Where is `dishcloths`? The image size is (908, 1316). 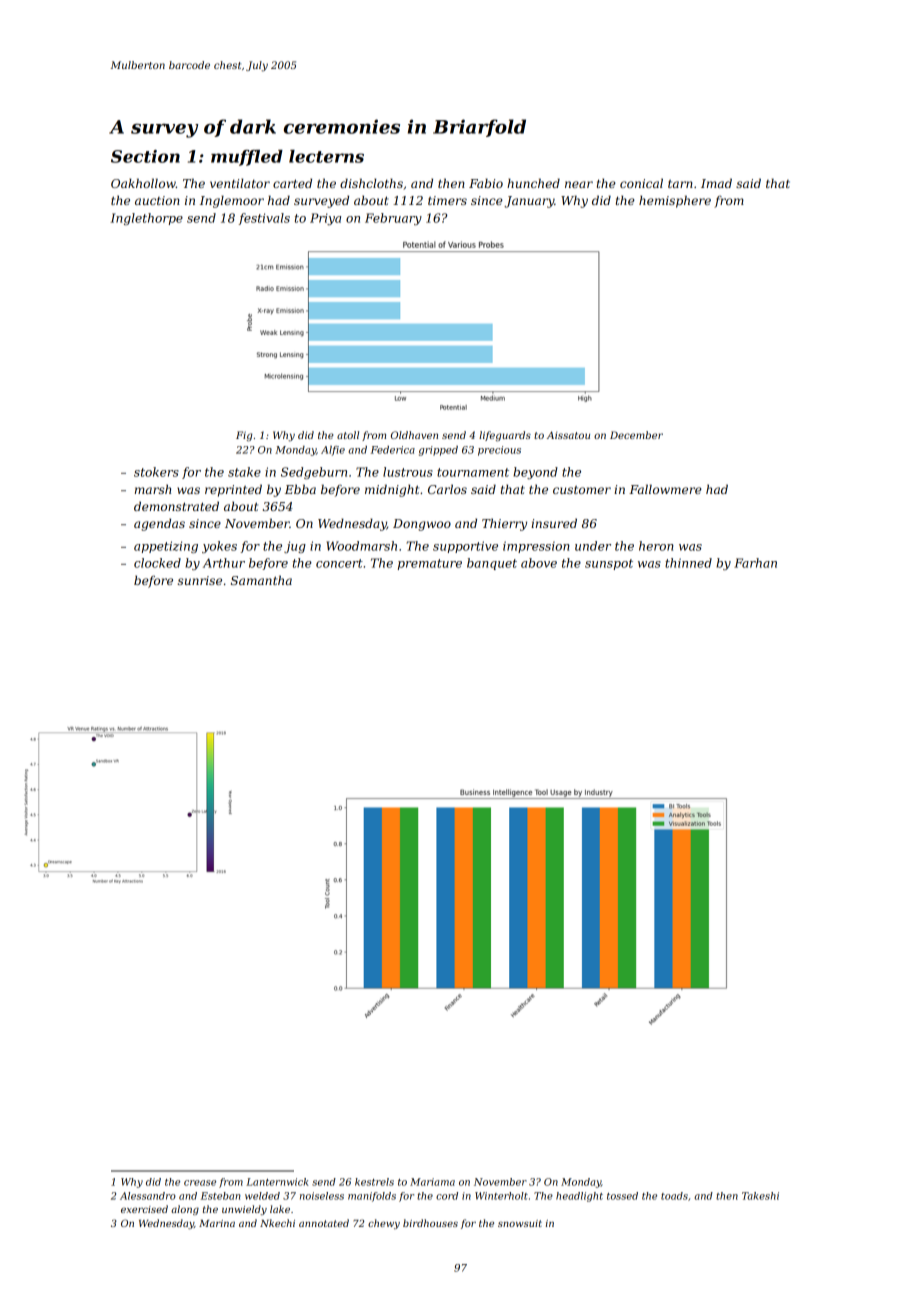 dishcloths is located at coordinates (371, 183).
